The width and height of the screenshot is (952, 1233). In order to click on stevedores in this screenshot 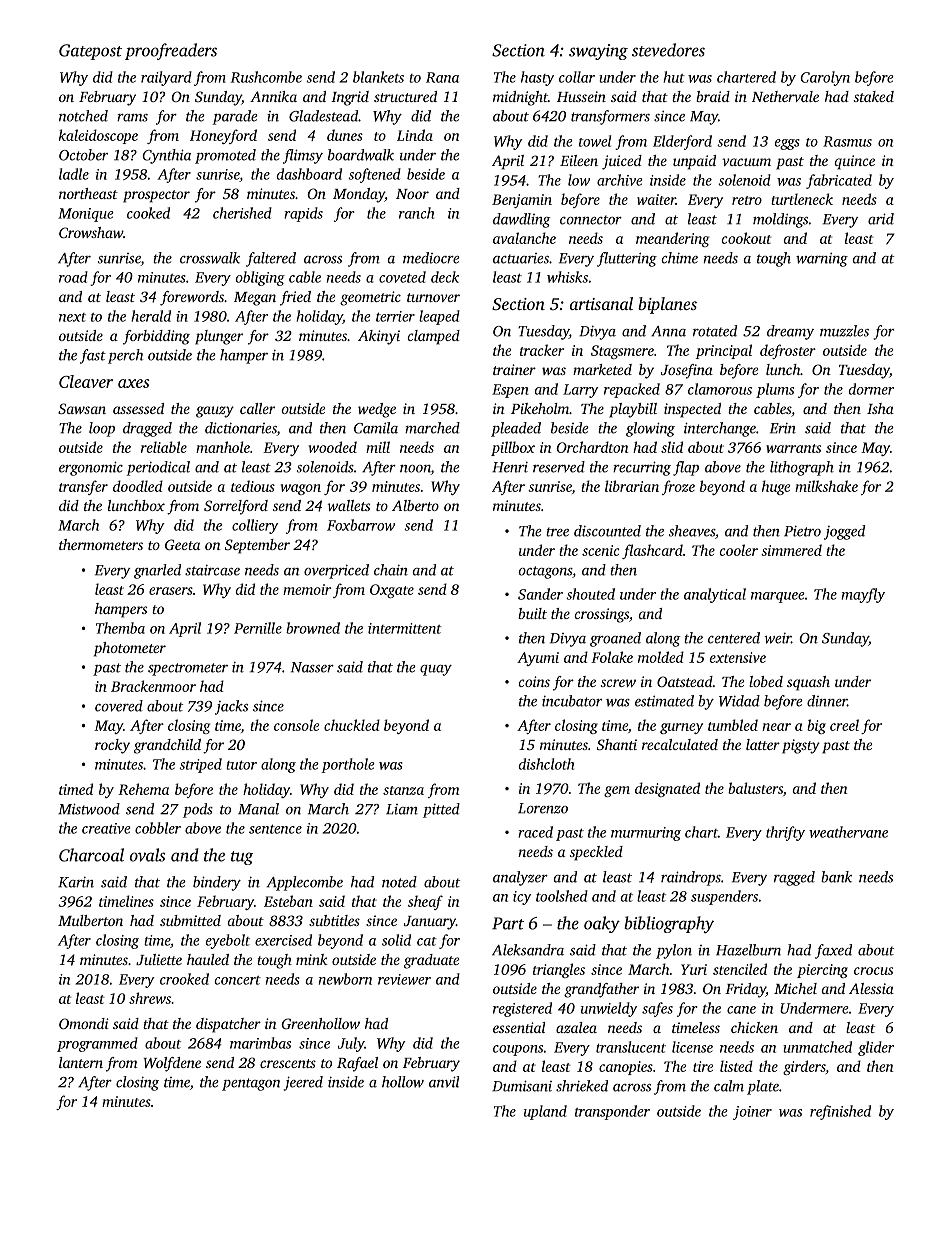, I will do `click(668, 50)`.
